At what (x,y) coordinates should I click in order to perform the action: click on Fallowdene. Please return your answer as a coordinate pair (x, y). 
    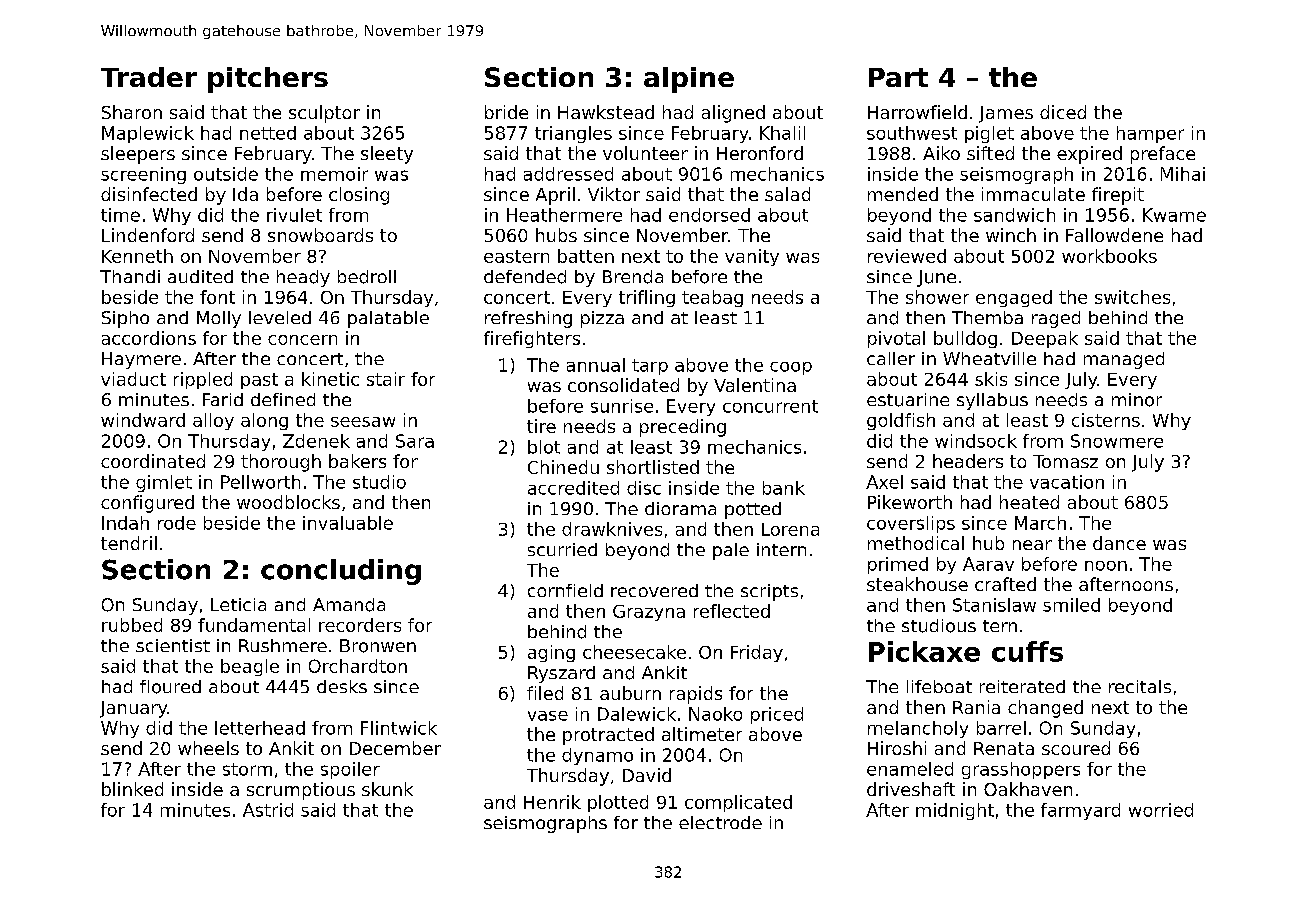
    Looking at the image, I should click on (1114, 235).
